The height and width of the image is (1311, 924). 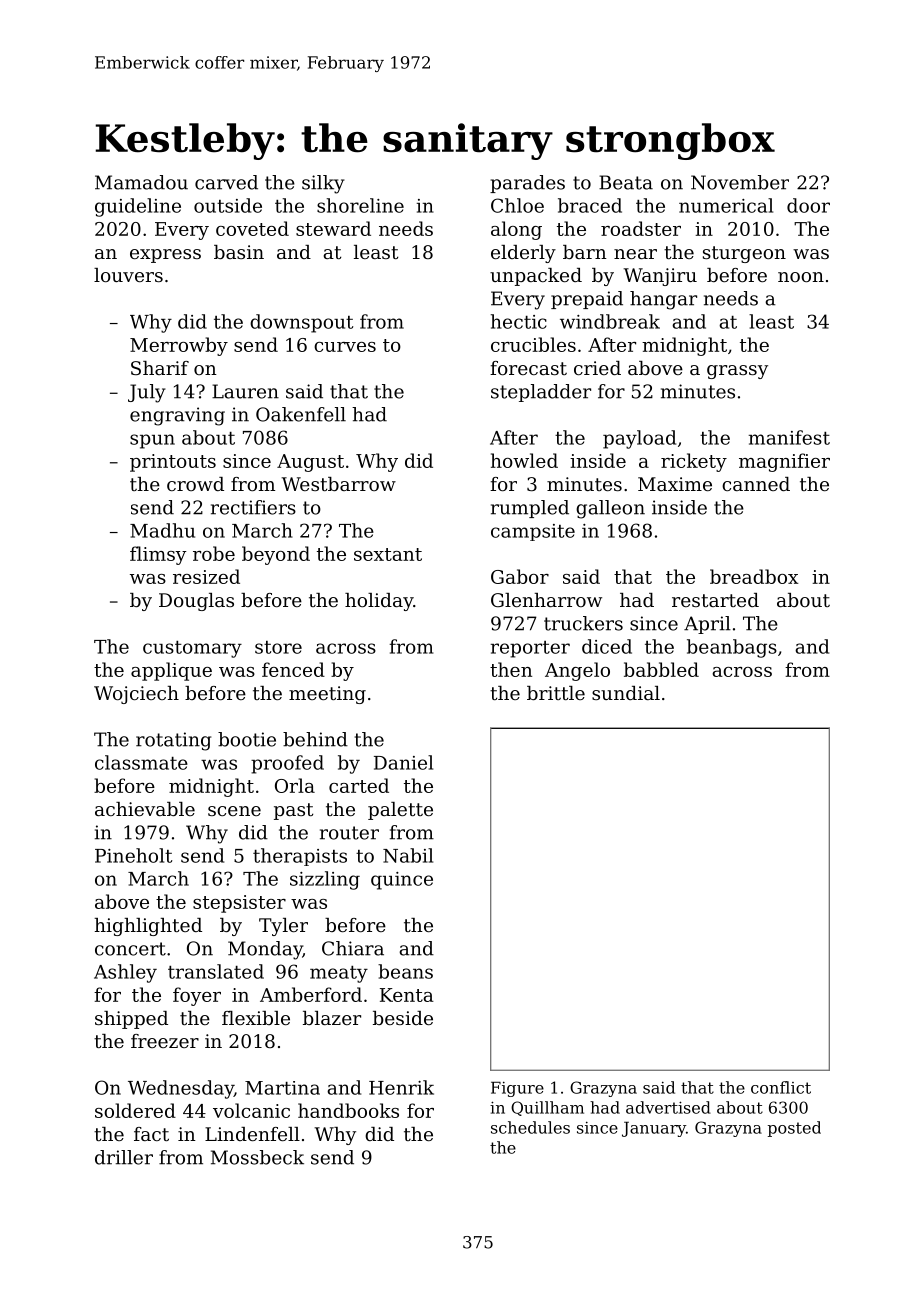 I want to click on guideline, so click(x=138, y=207).
